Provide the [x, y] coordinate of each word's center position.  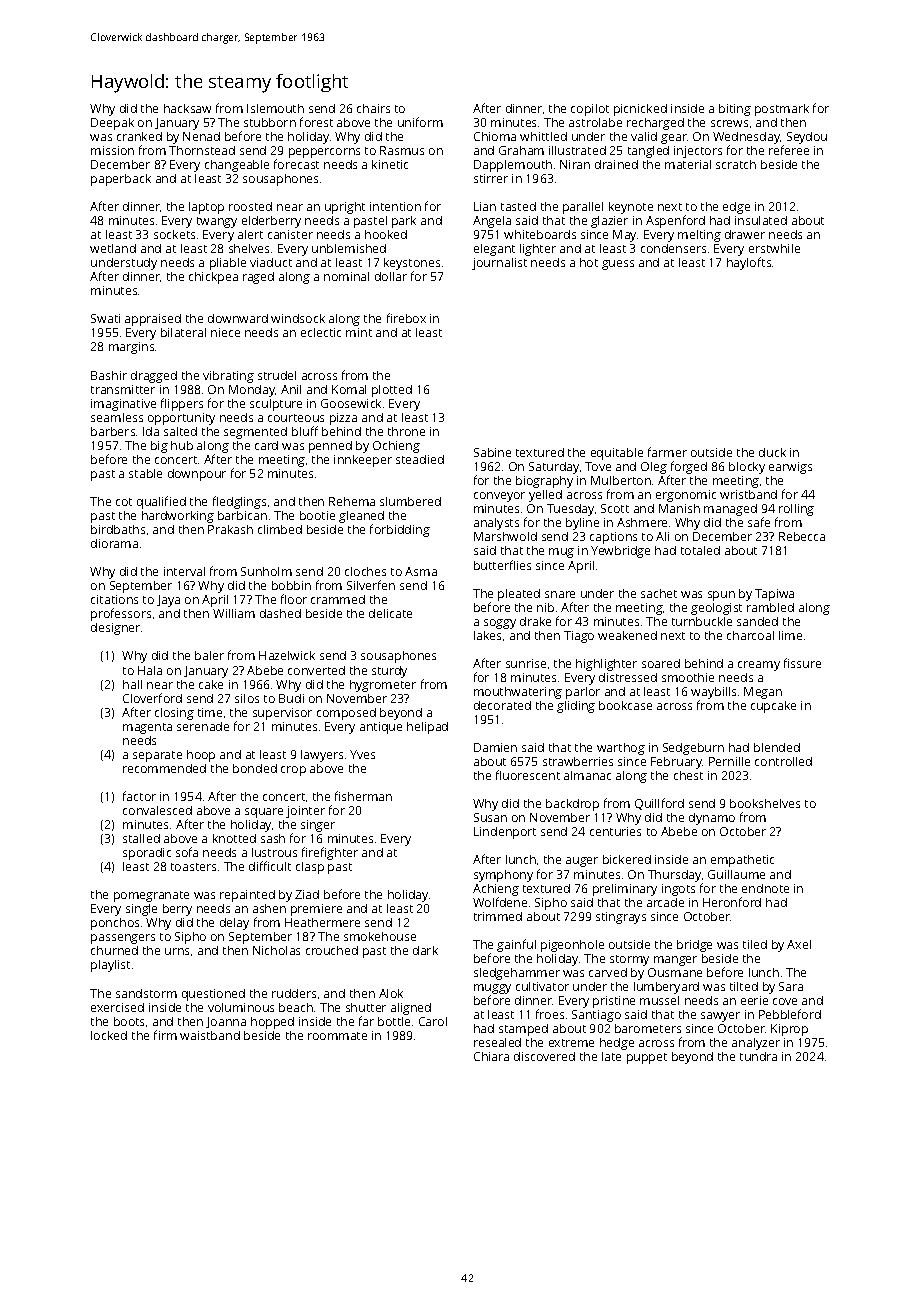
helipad [427, 728]
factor [139, 796]
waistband [210, 1035]
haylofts [749, 263]
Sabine [492, 452]
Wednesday [746, 138]
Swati [105, 318]
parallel [583, 208]
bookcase [625, 705]
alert [250, 234]
